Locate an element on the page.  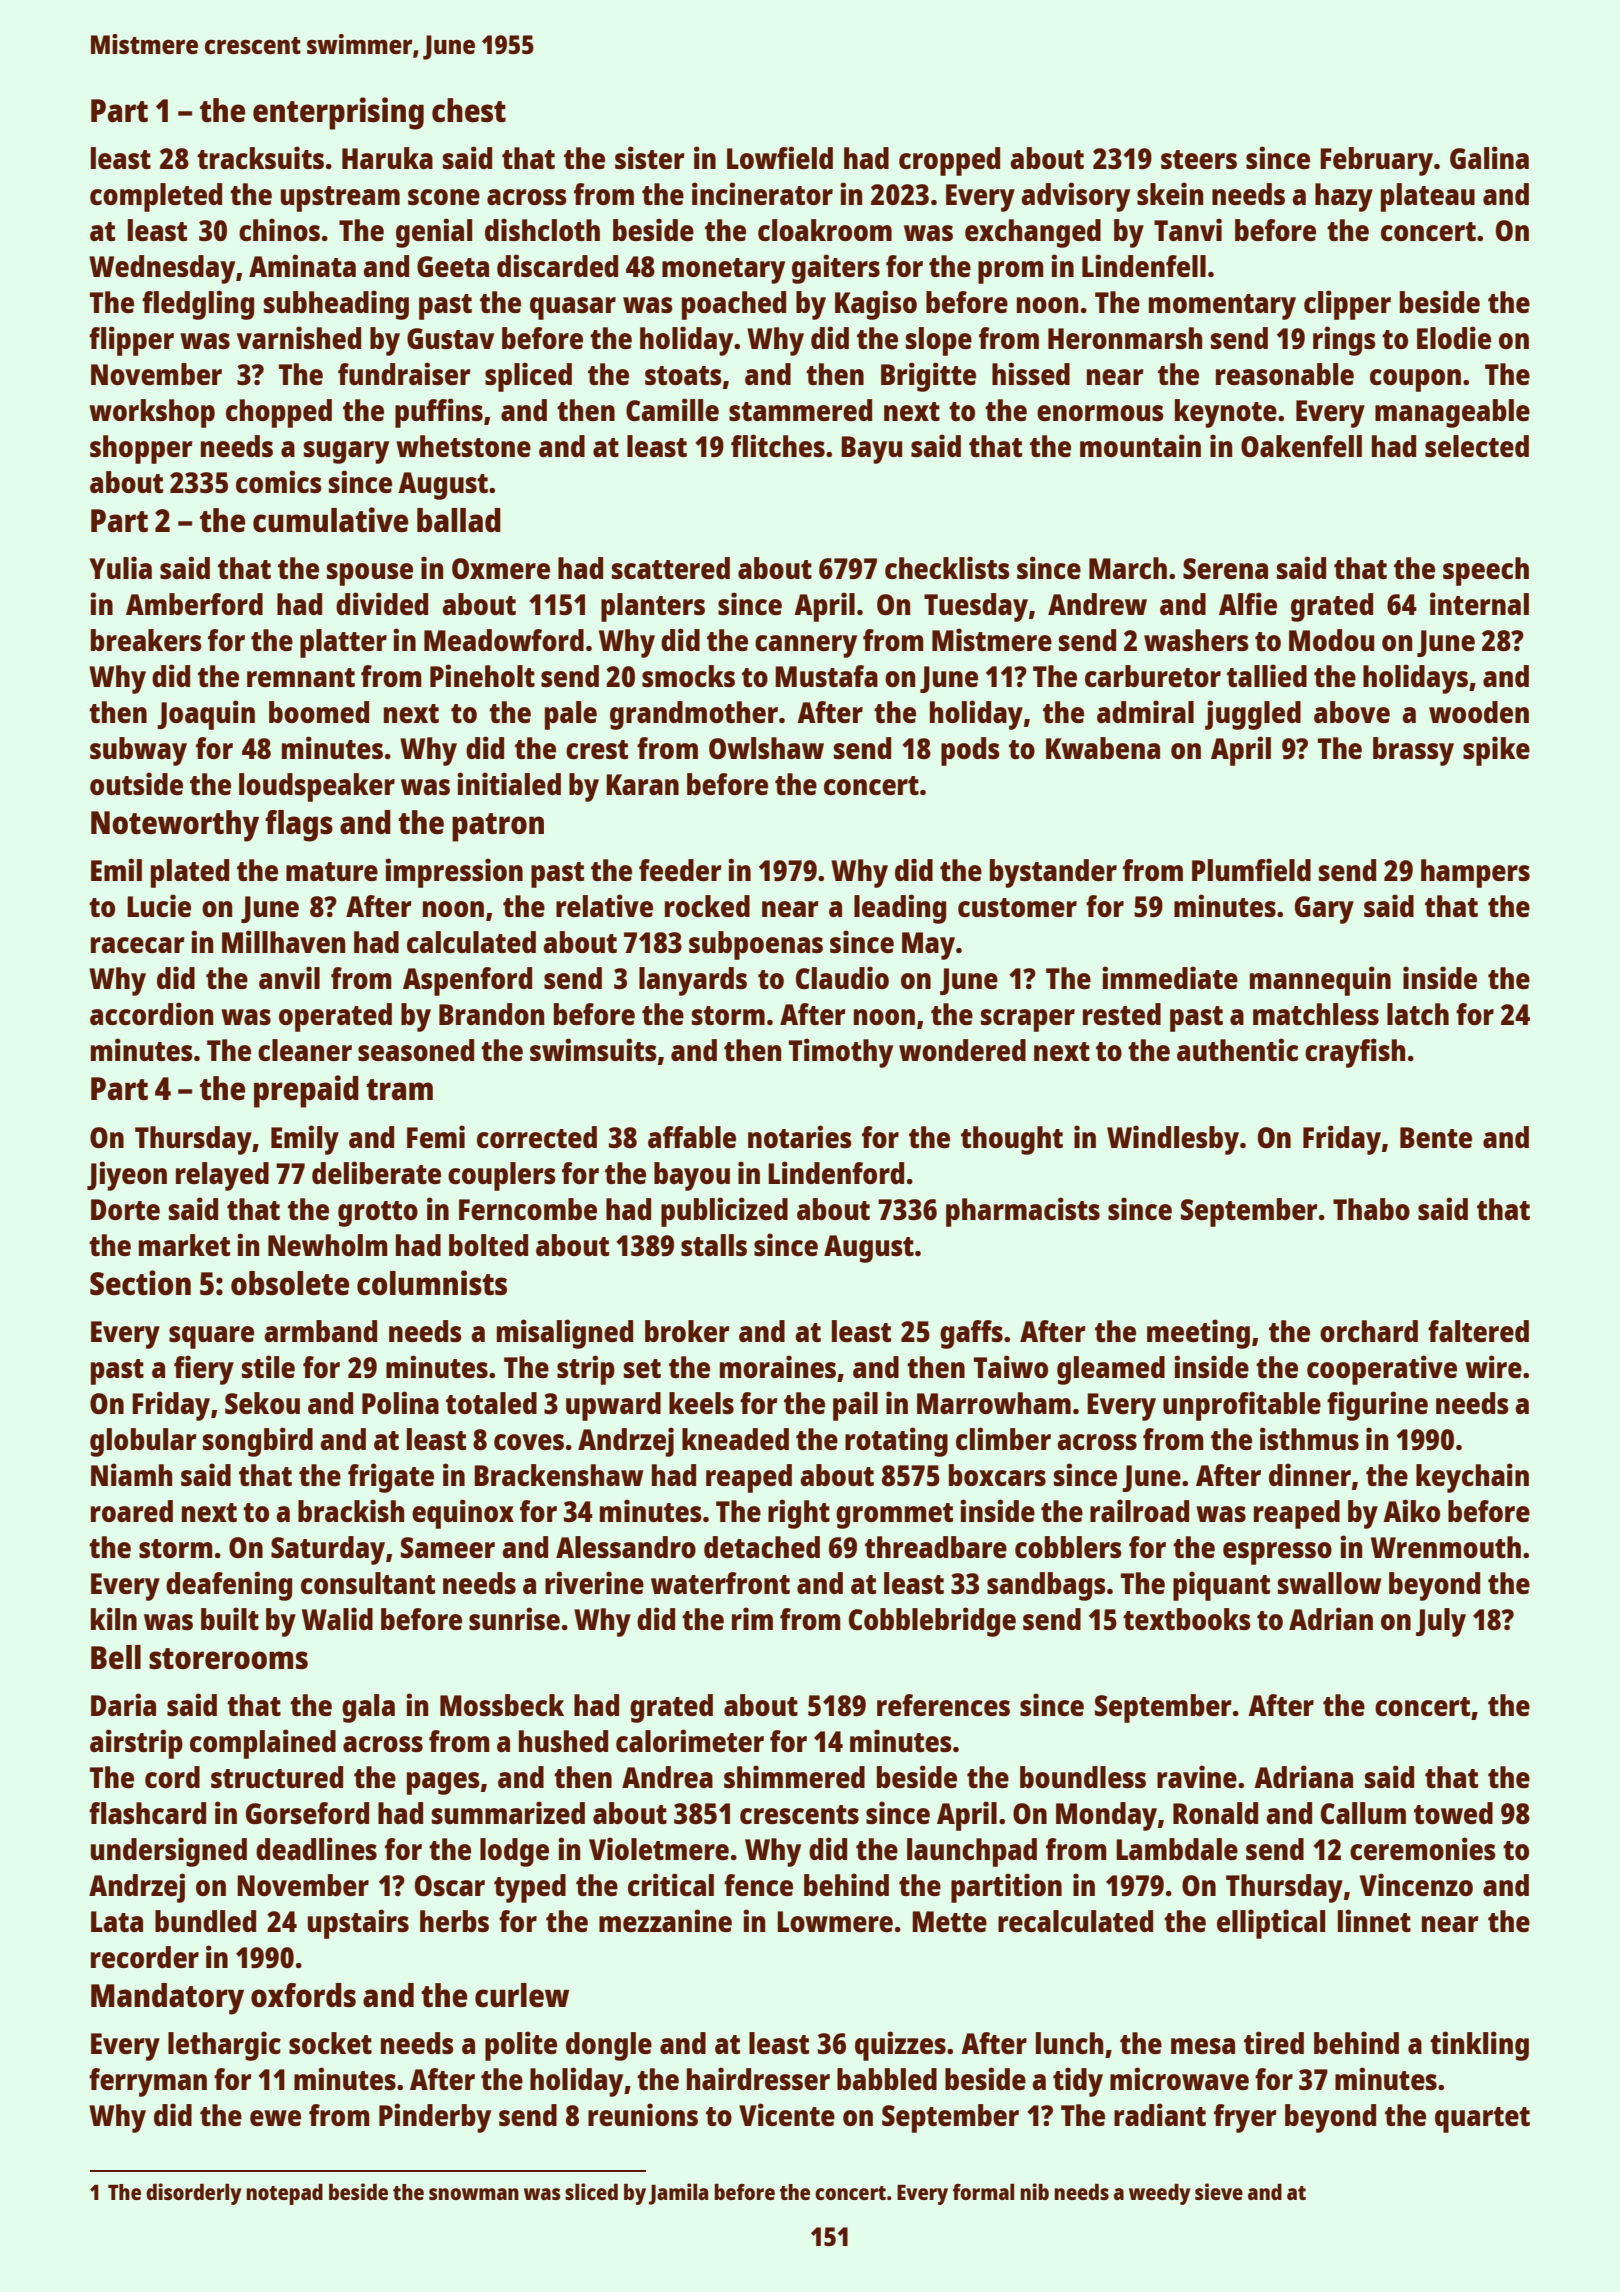
keychain is located at coordinates (1472, 1478).
